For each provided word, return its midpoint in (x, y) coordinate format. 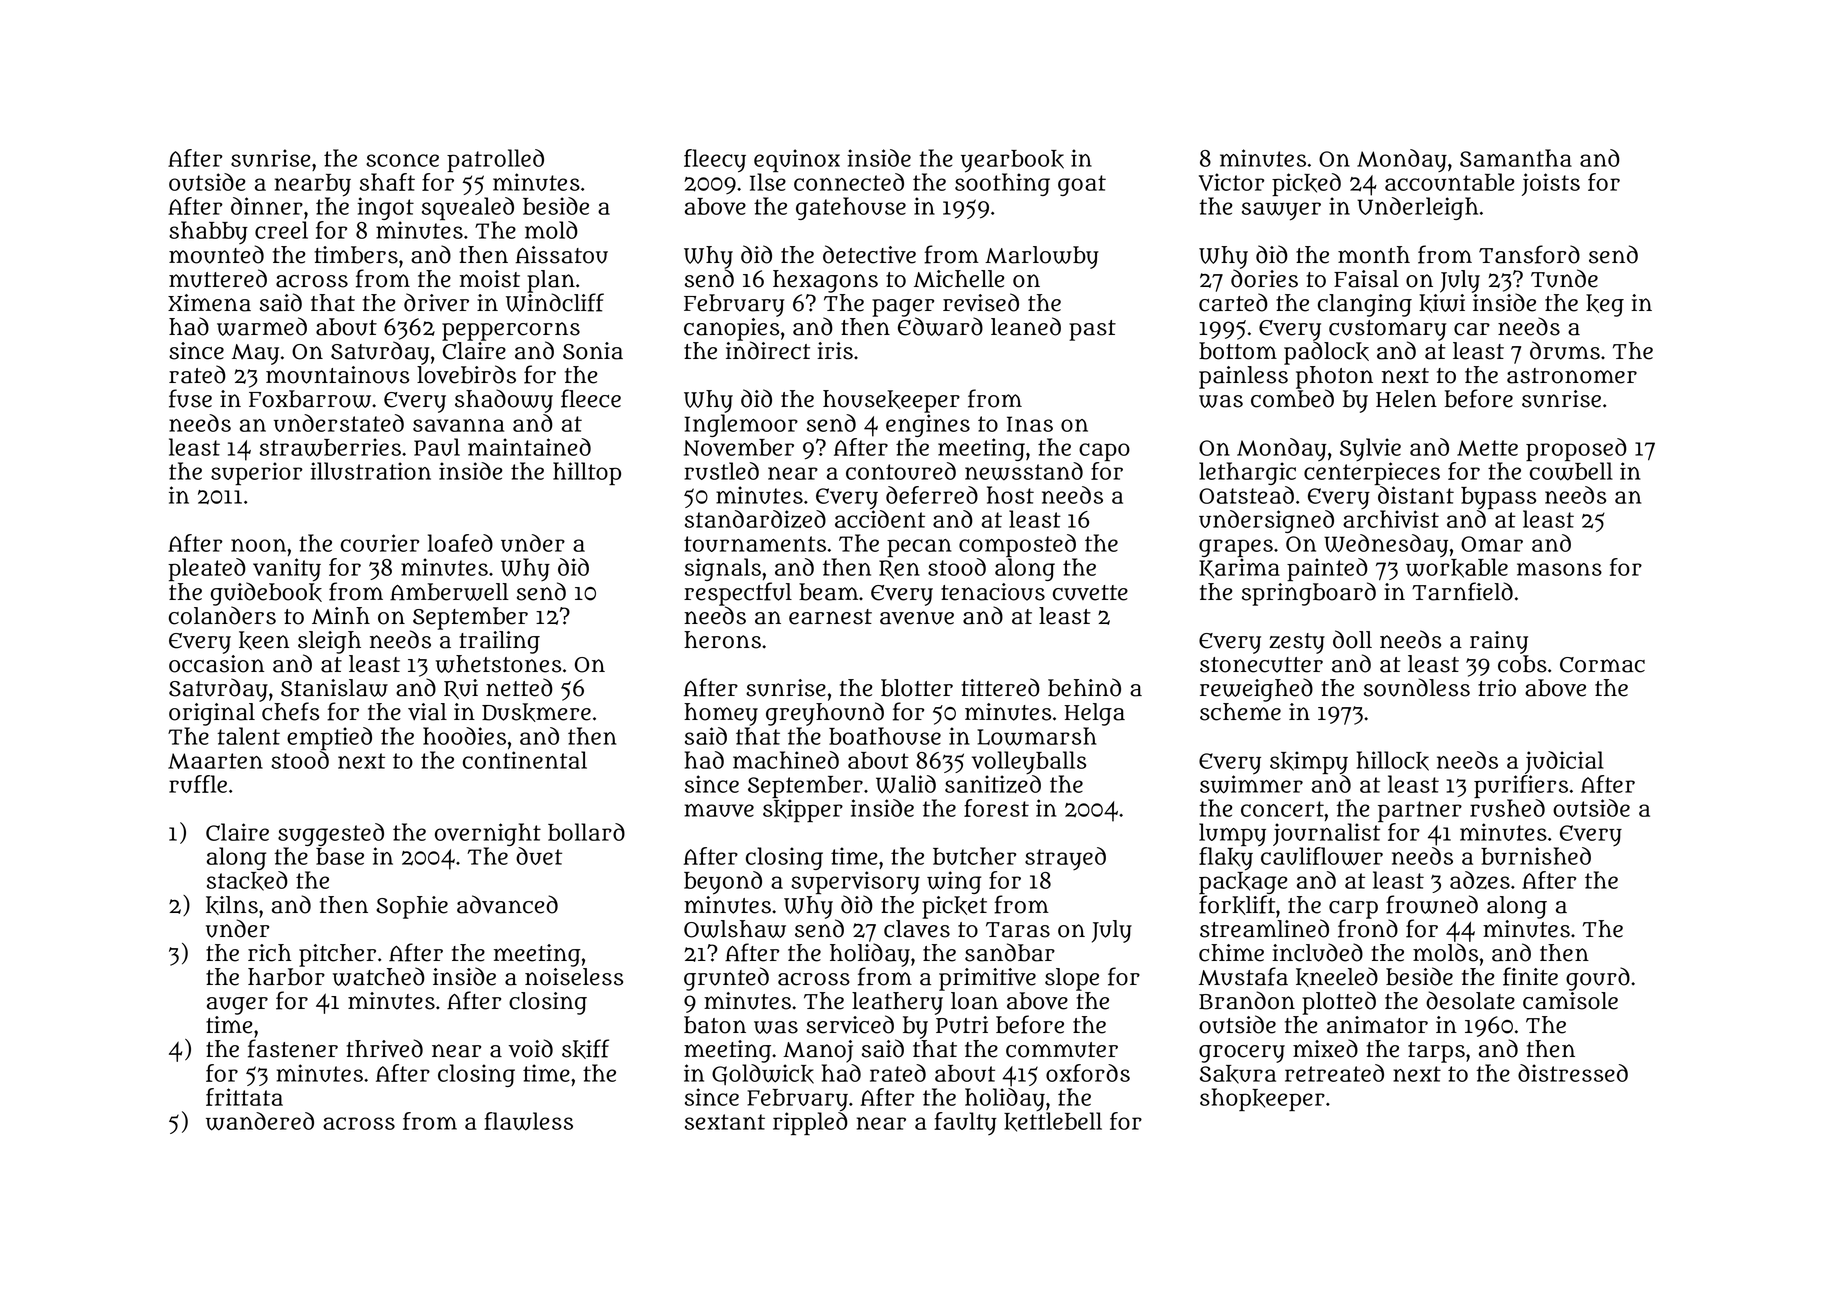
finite (1530, 976)
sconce (402, 160)
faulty (965, 1123)
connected (849, 182)
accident (880, 519)
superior (257, 473)
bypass (1498, 498)
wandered (260, 1121)
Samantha (1516, 158)
